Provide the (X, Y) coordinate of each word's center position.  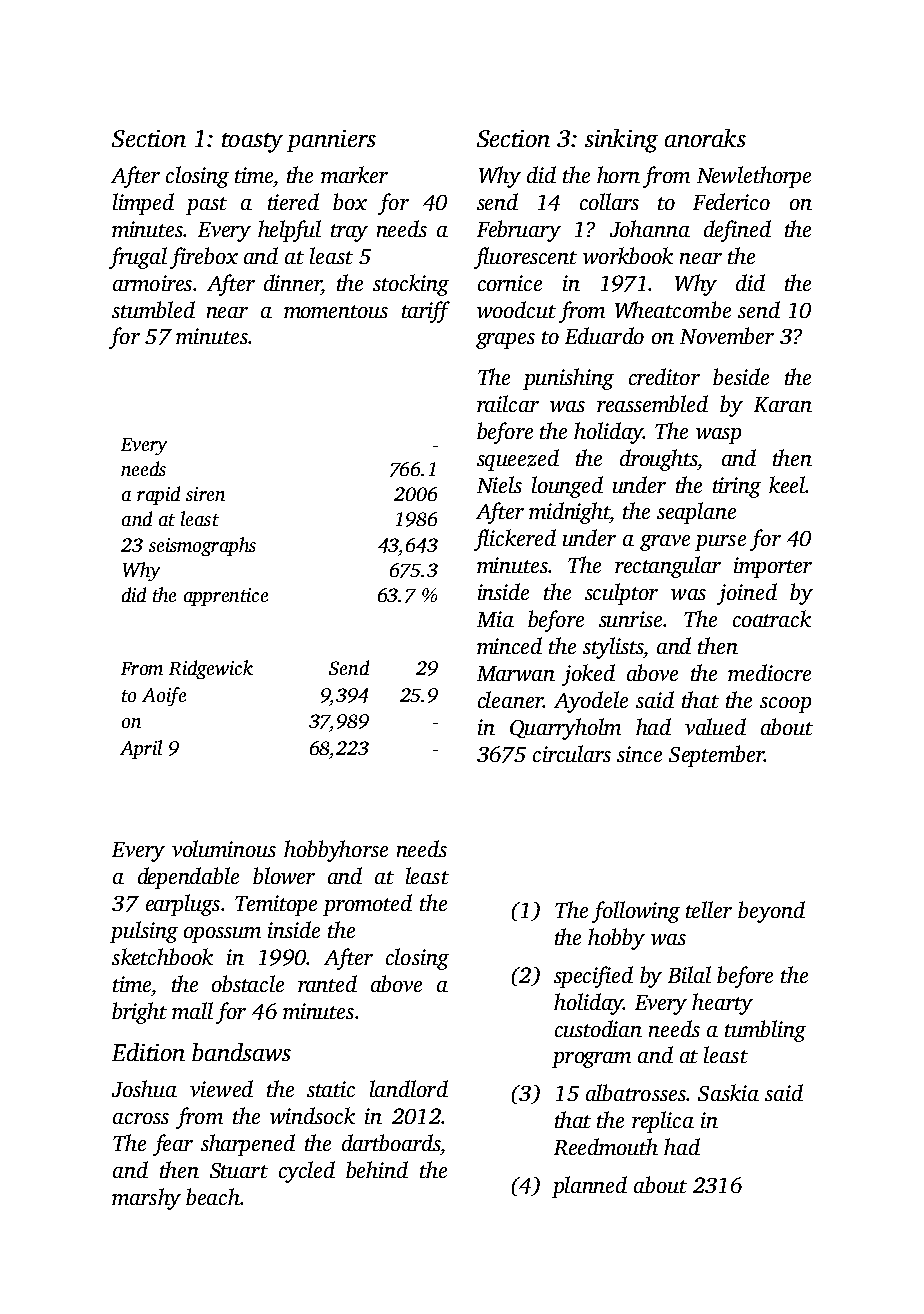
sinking (621, 141)
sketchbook (162, 956)
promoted (367, 905)
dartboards (391, 1142)
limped (143, 204)
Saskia (728, 1092)
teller (709, 909)
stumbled (153, 309)
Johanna (650, 228)
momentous (336, 311)
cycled (307, 1172)
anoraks (705, 138)
